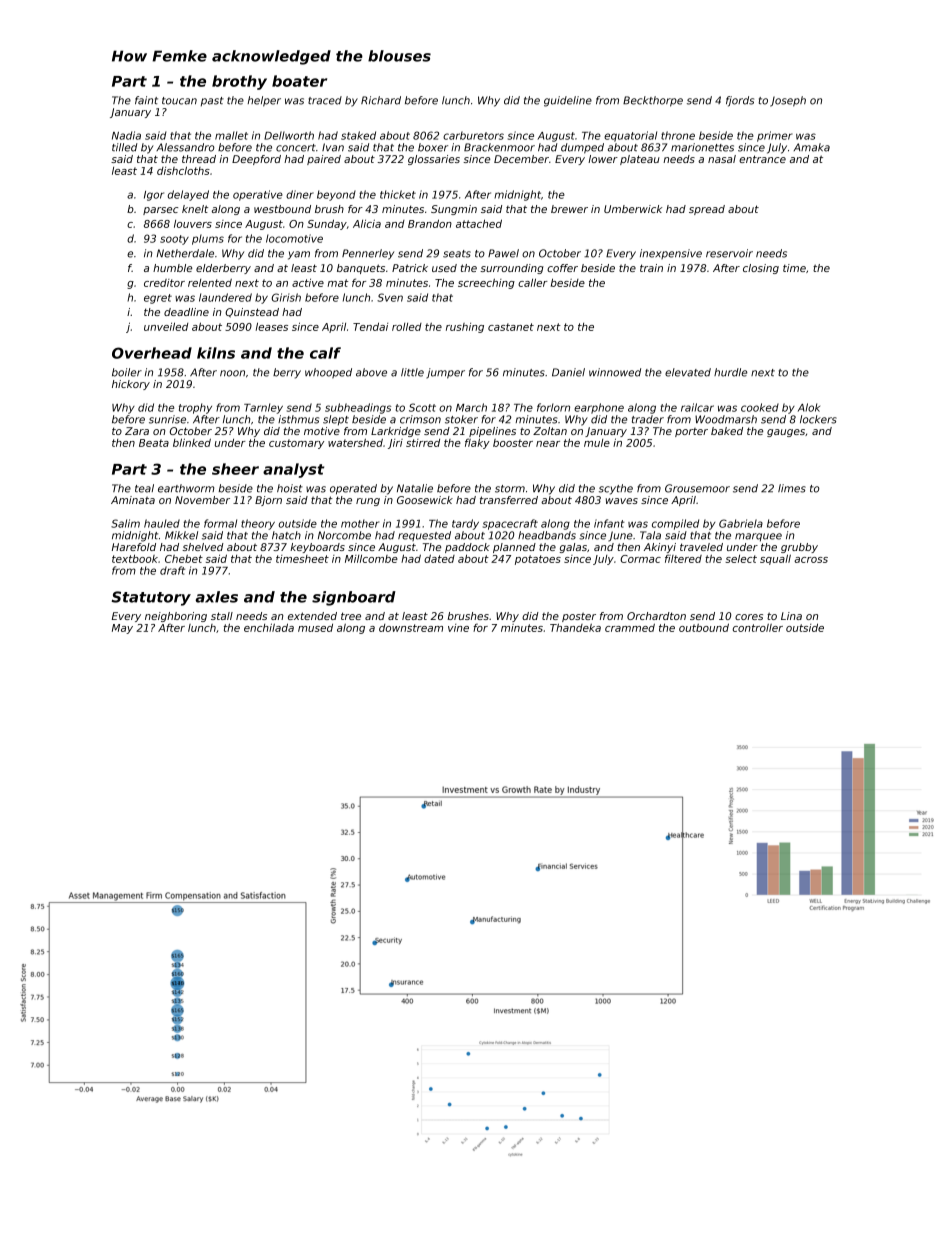  What do you see at coordinates (553, 407) in the image?
I see `forlorn` at bounding box center [553, 407].
